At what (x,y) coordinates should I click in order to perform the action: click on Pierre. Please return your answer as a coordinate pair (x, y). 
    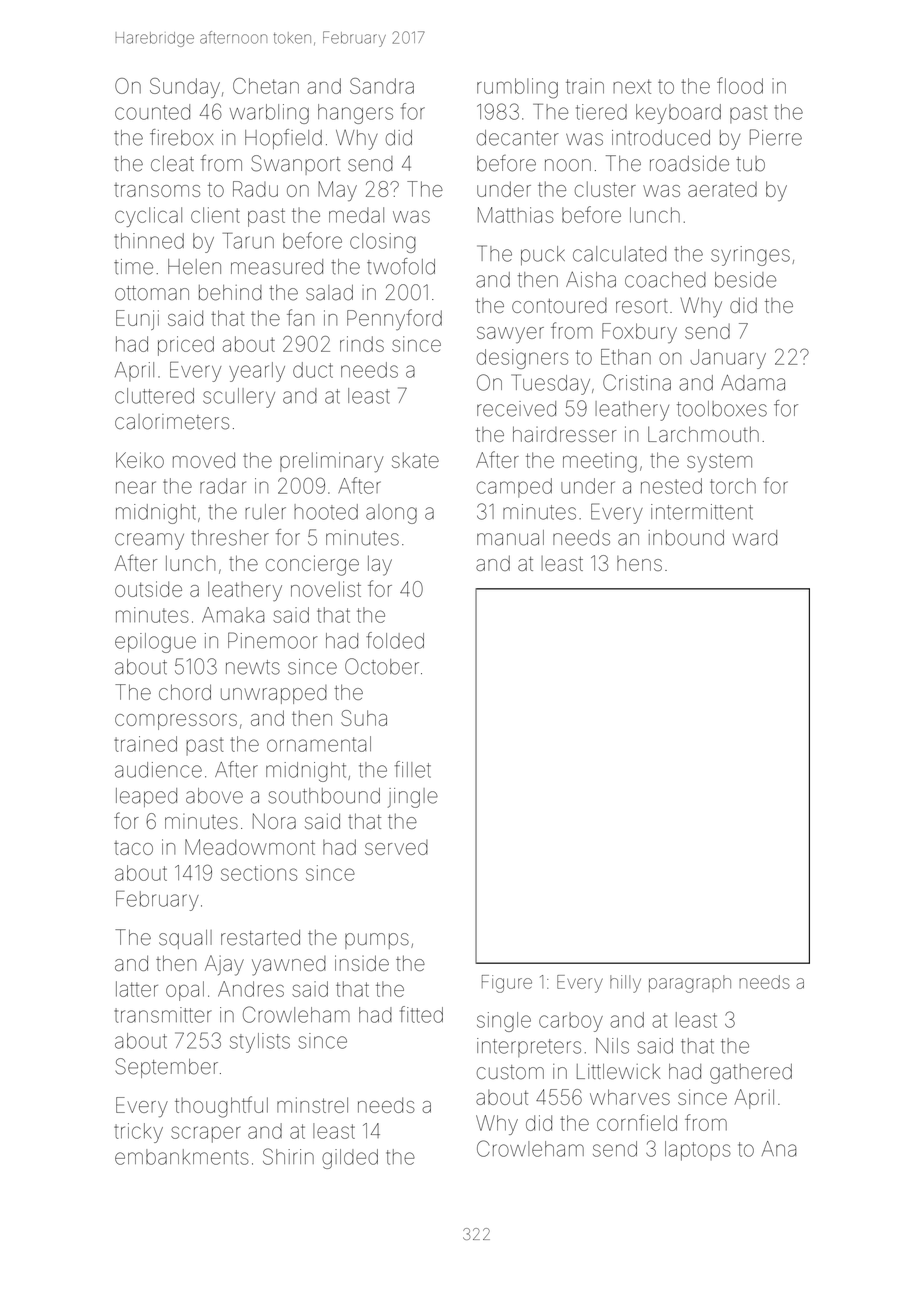
    Looking at the image, I should click on (776, 137).
